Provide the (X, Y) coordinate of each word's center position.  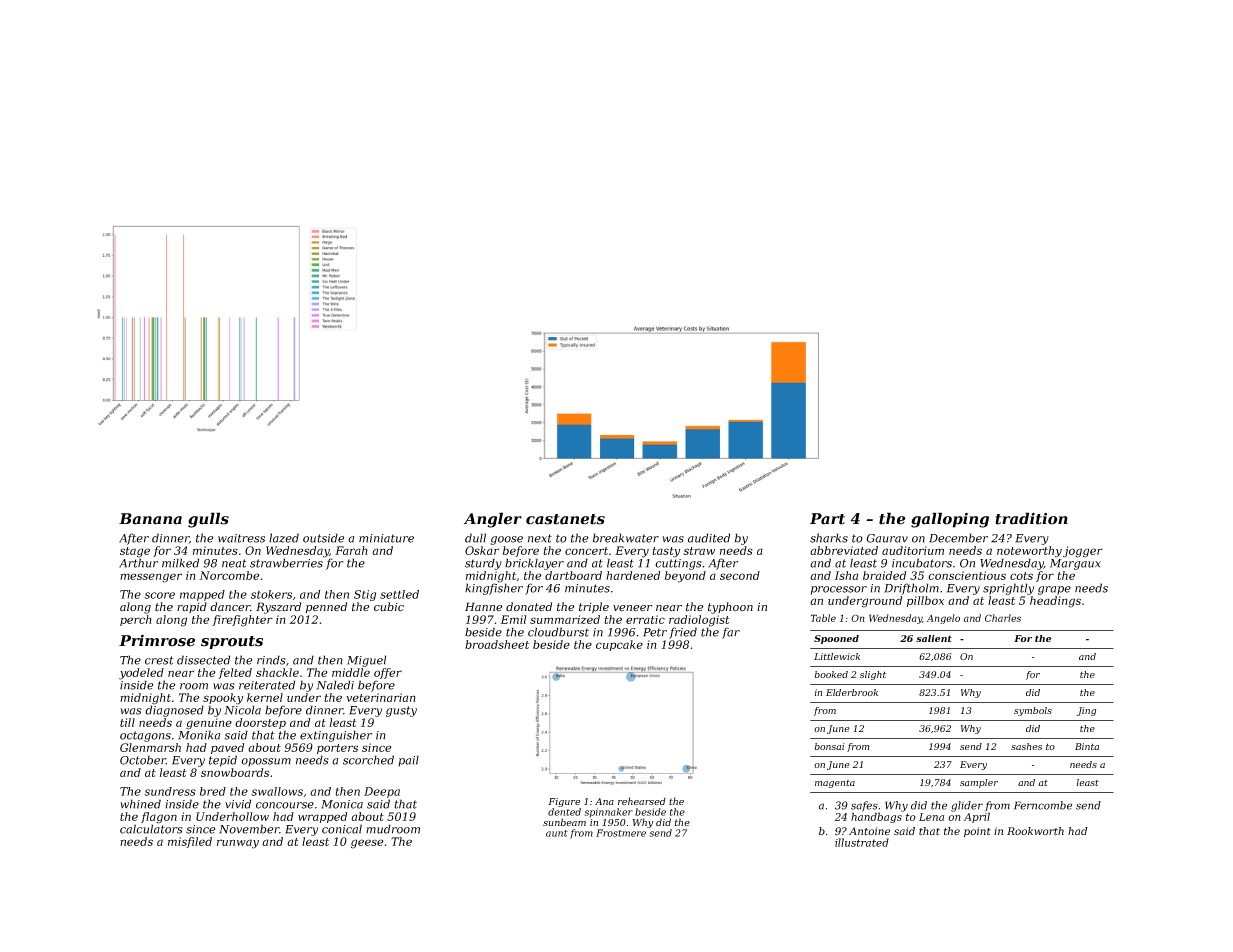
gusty (401, 711)
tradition (1031, 518)
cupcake (619, 645)
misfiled (190, 842)
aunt (557, 833)
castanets (565, 519)
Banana (150, 519)
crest (159, 660)
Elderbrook (852, 692)
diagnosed (174, 711)
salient (934, 638)
